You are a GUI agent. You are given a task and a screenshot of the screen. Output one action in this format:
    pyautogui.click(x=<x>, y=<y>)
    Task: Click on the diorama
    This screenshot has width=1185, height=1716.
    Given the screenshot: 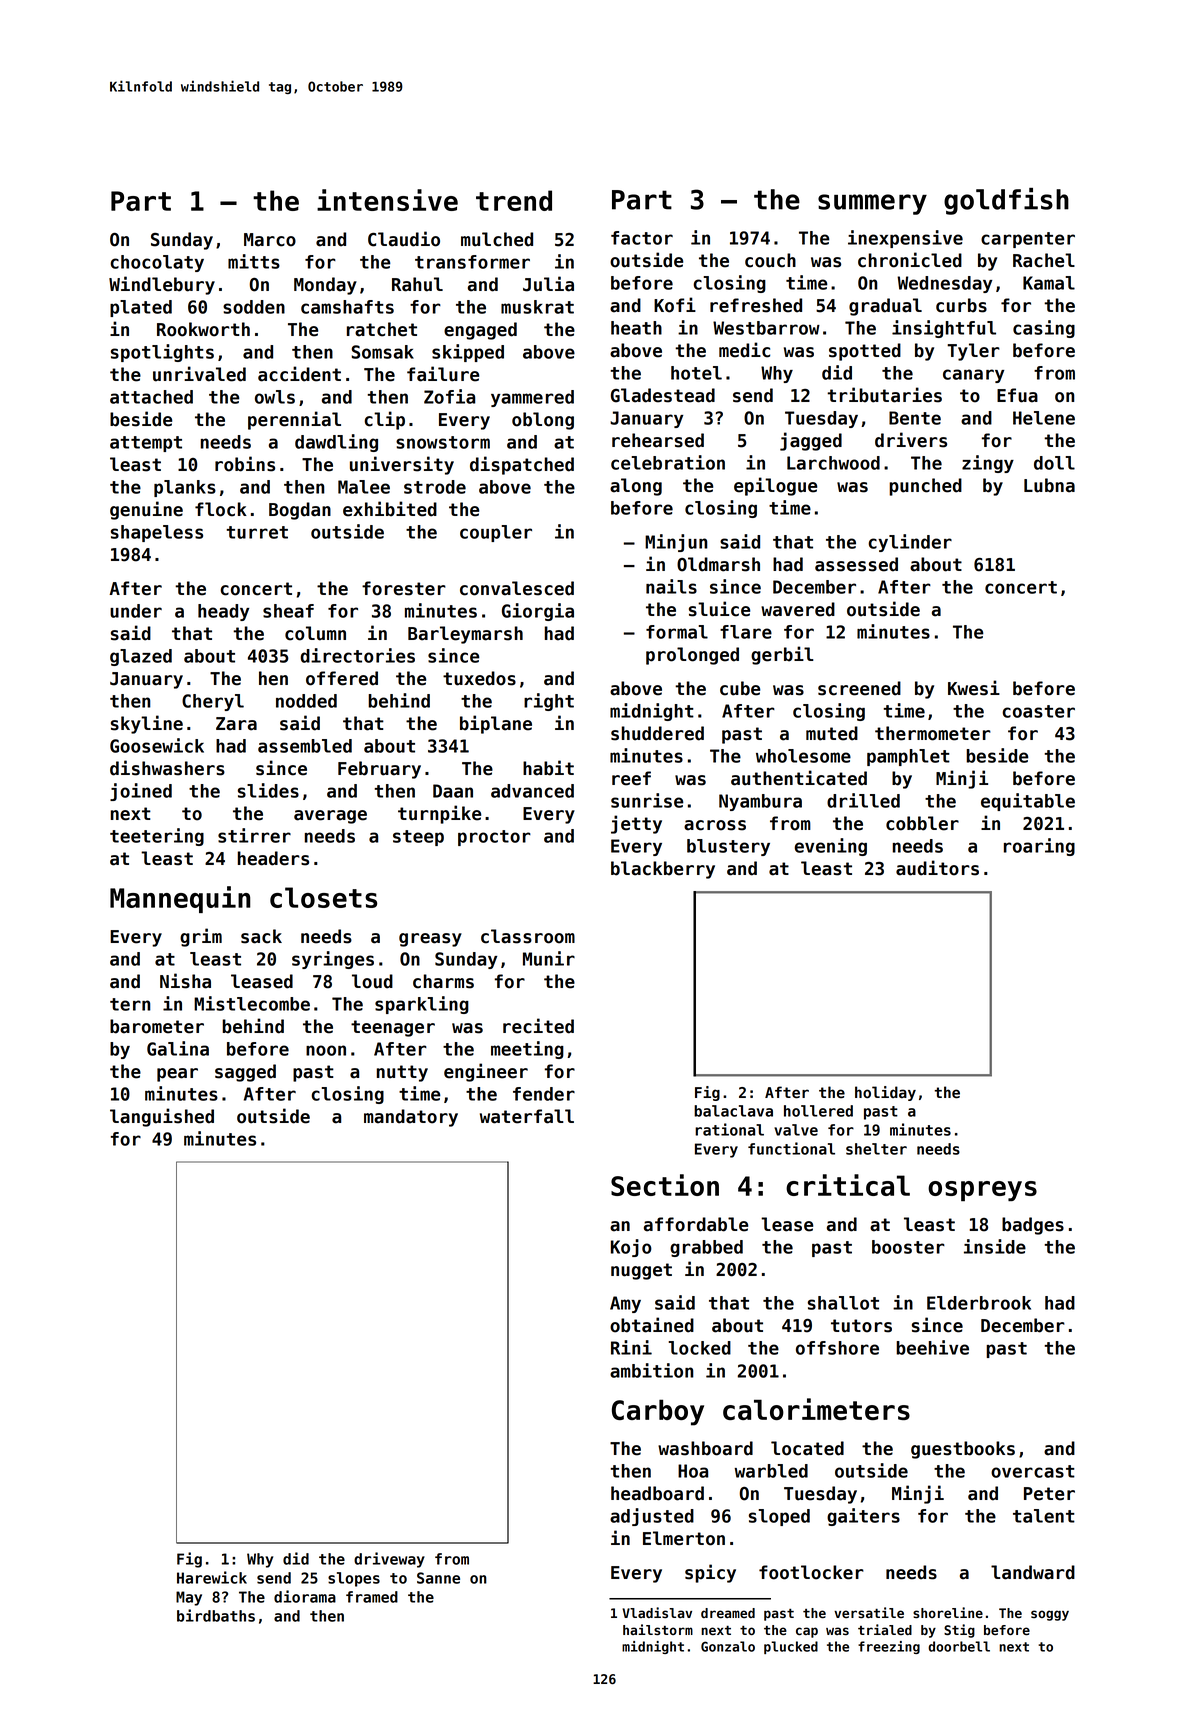 What is the action you would take?
    pyautogui.click(x=305, y=1596)
